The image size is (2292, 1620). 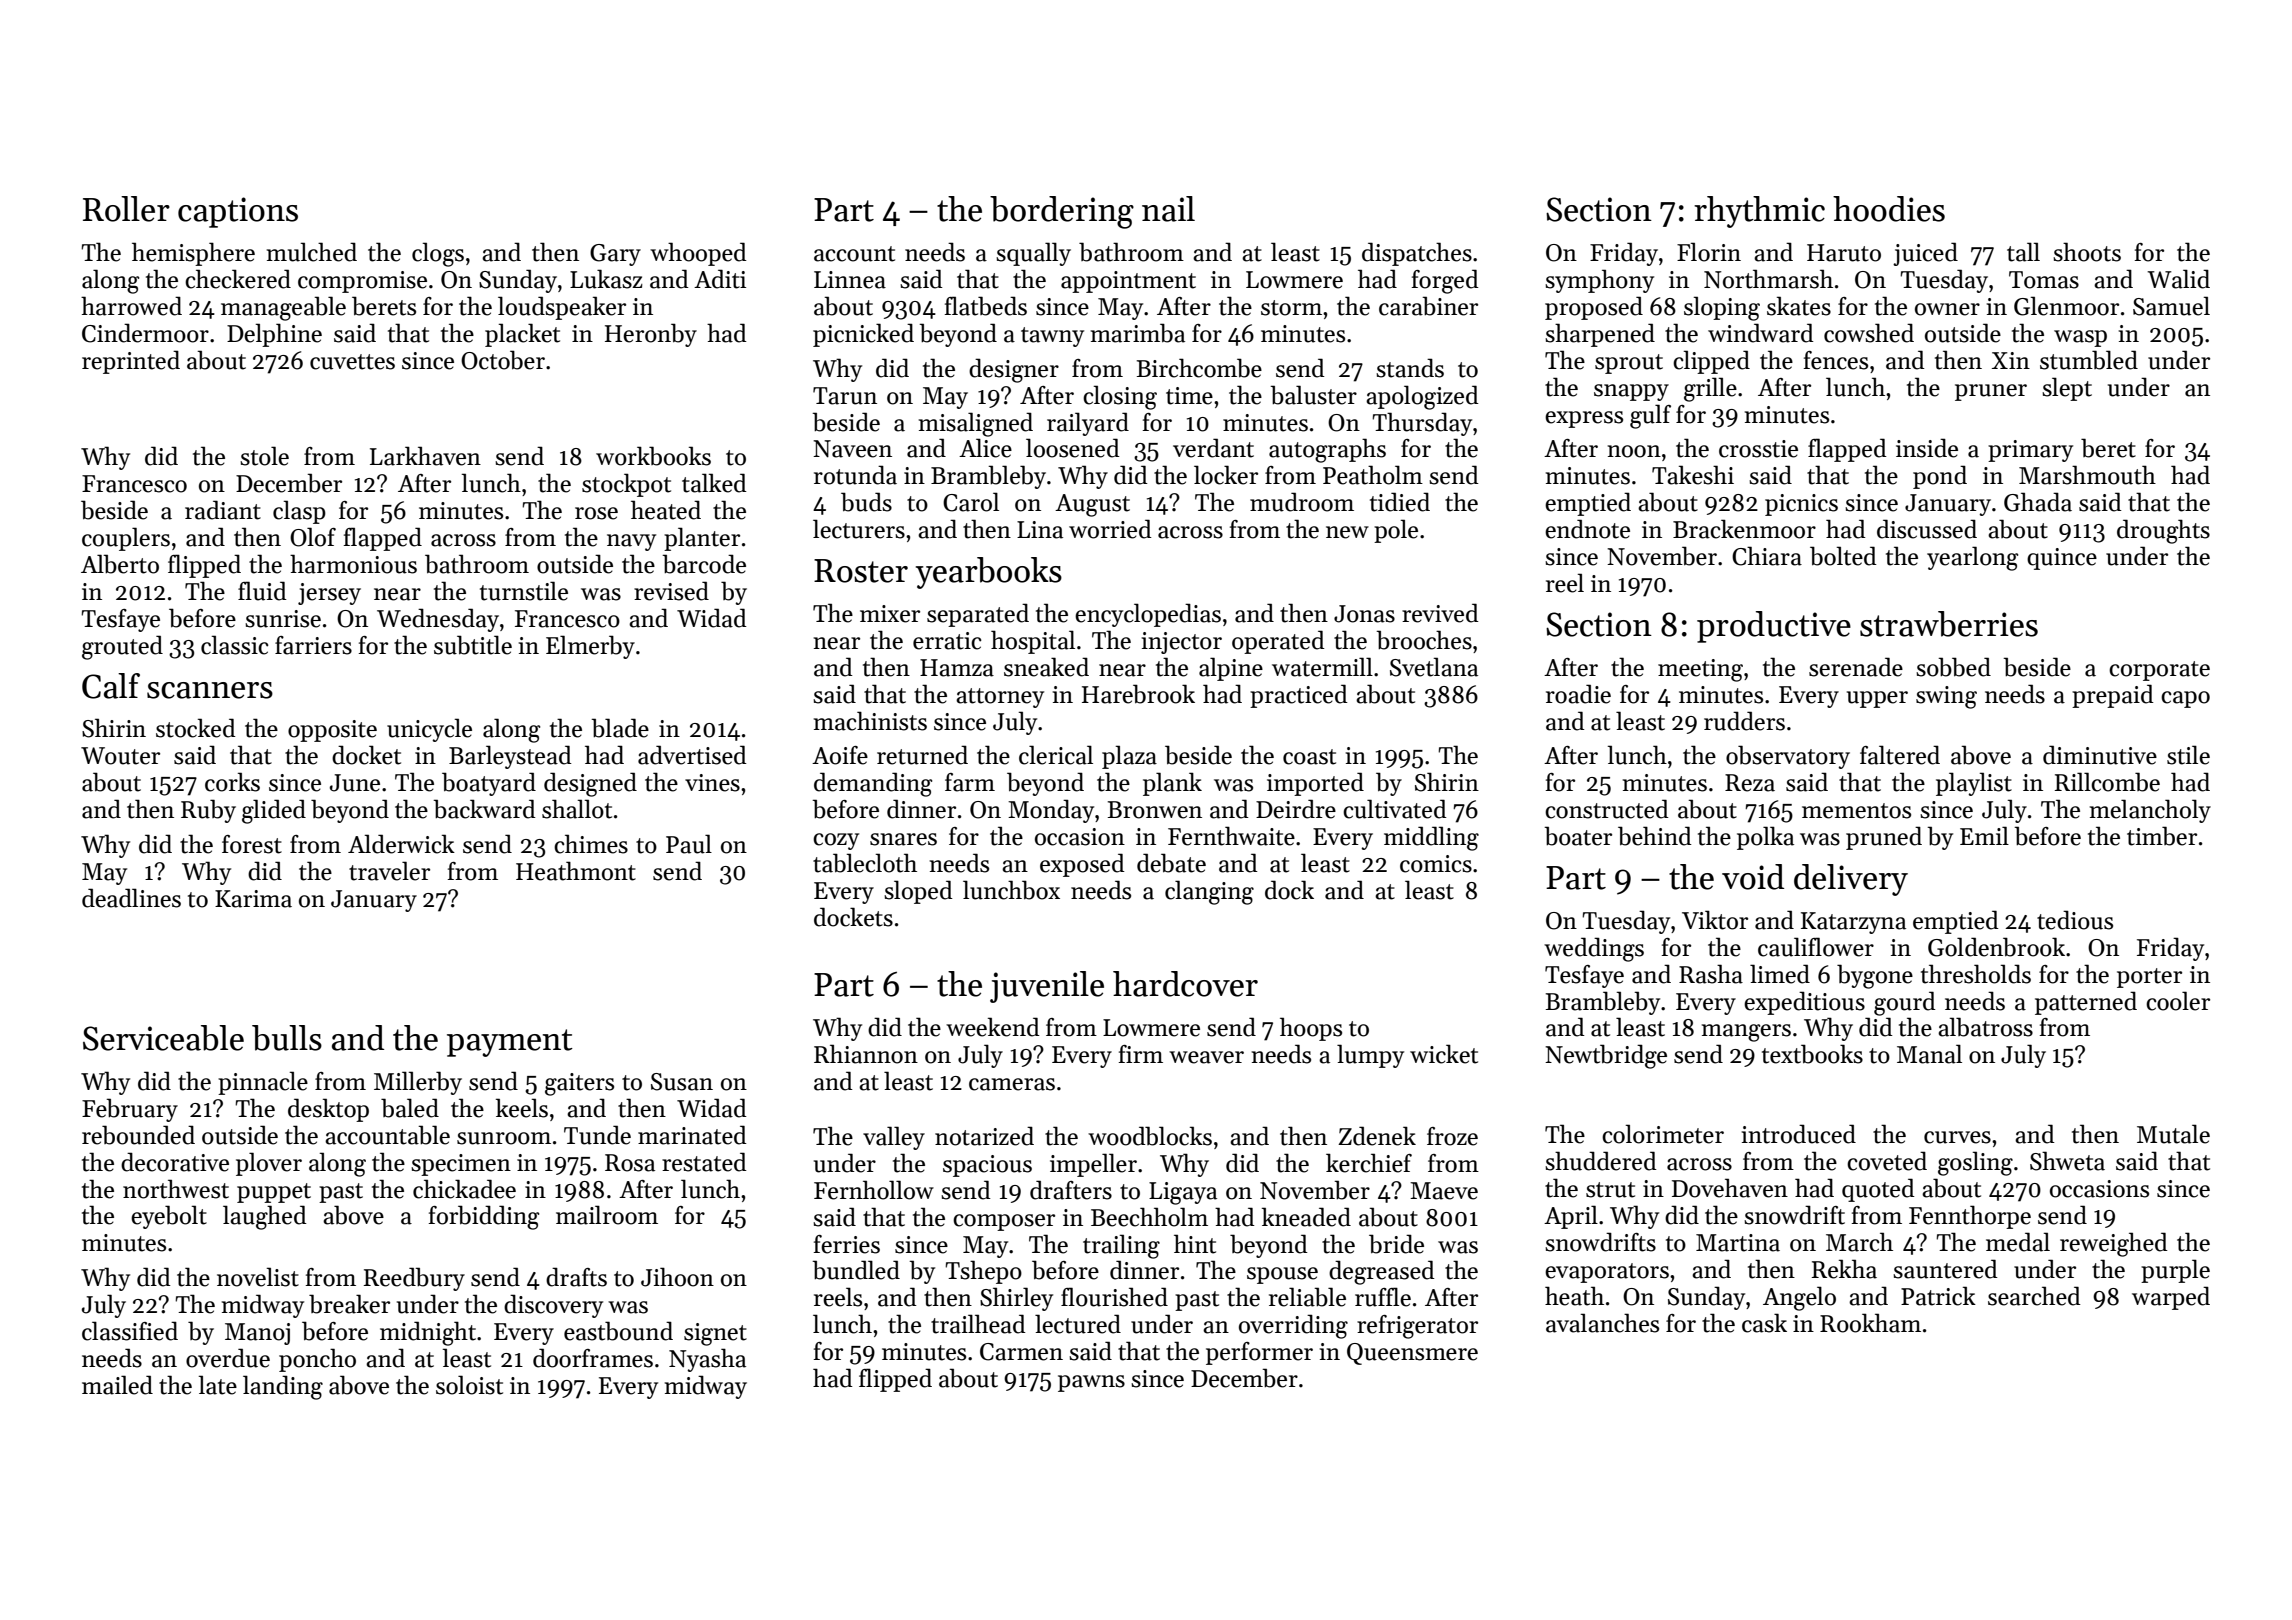 What do you see at coordinates (1412, 1354) in the image?
I see `Queensmere` at bounding box center [1412, 1354].
